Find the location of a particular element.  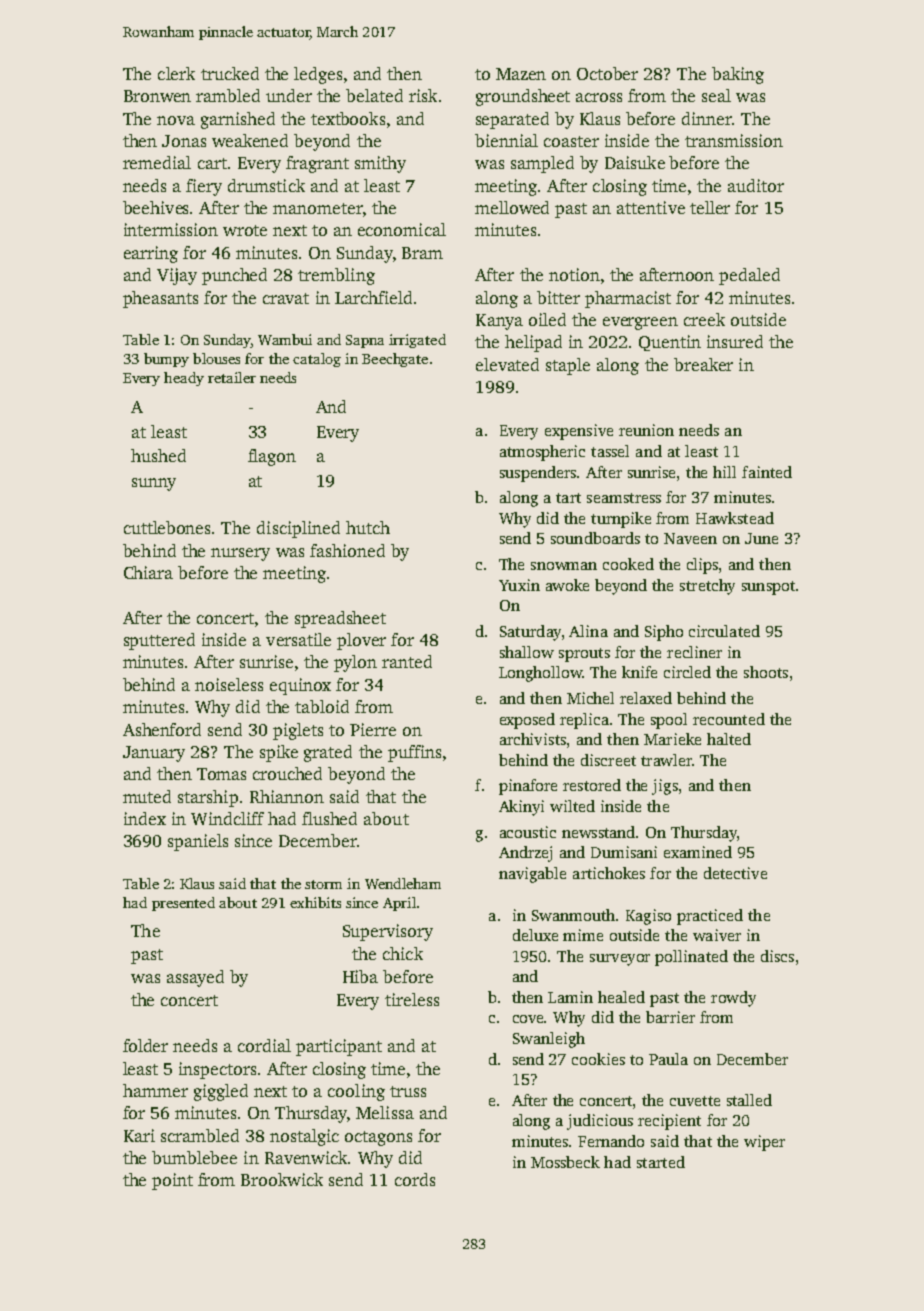

Hiba is located at coordinates (360, 976).
